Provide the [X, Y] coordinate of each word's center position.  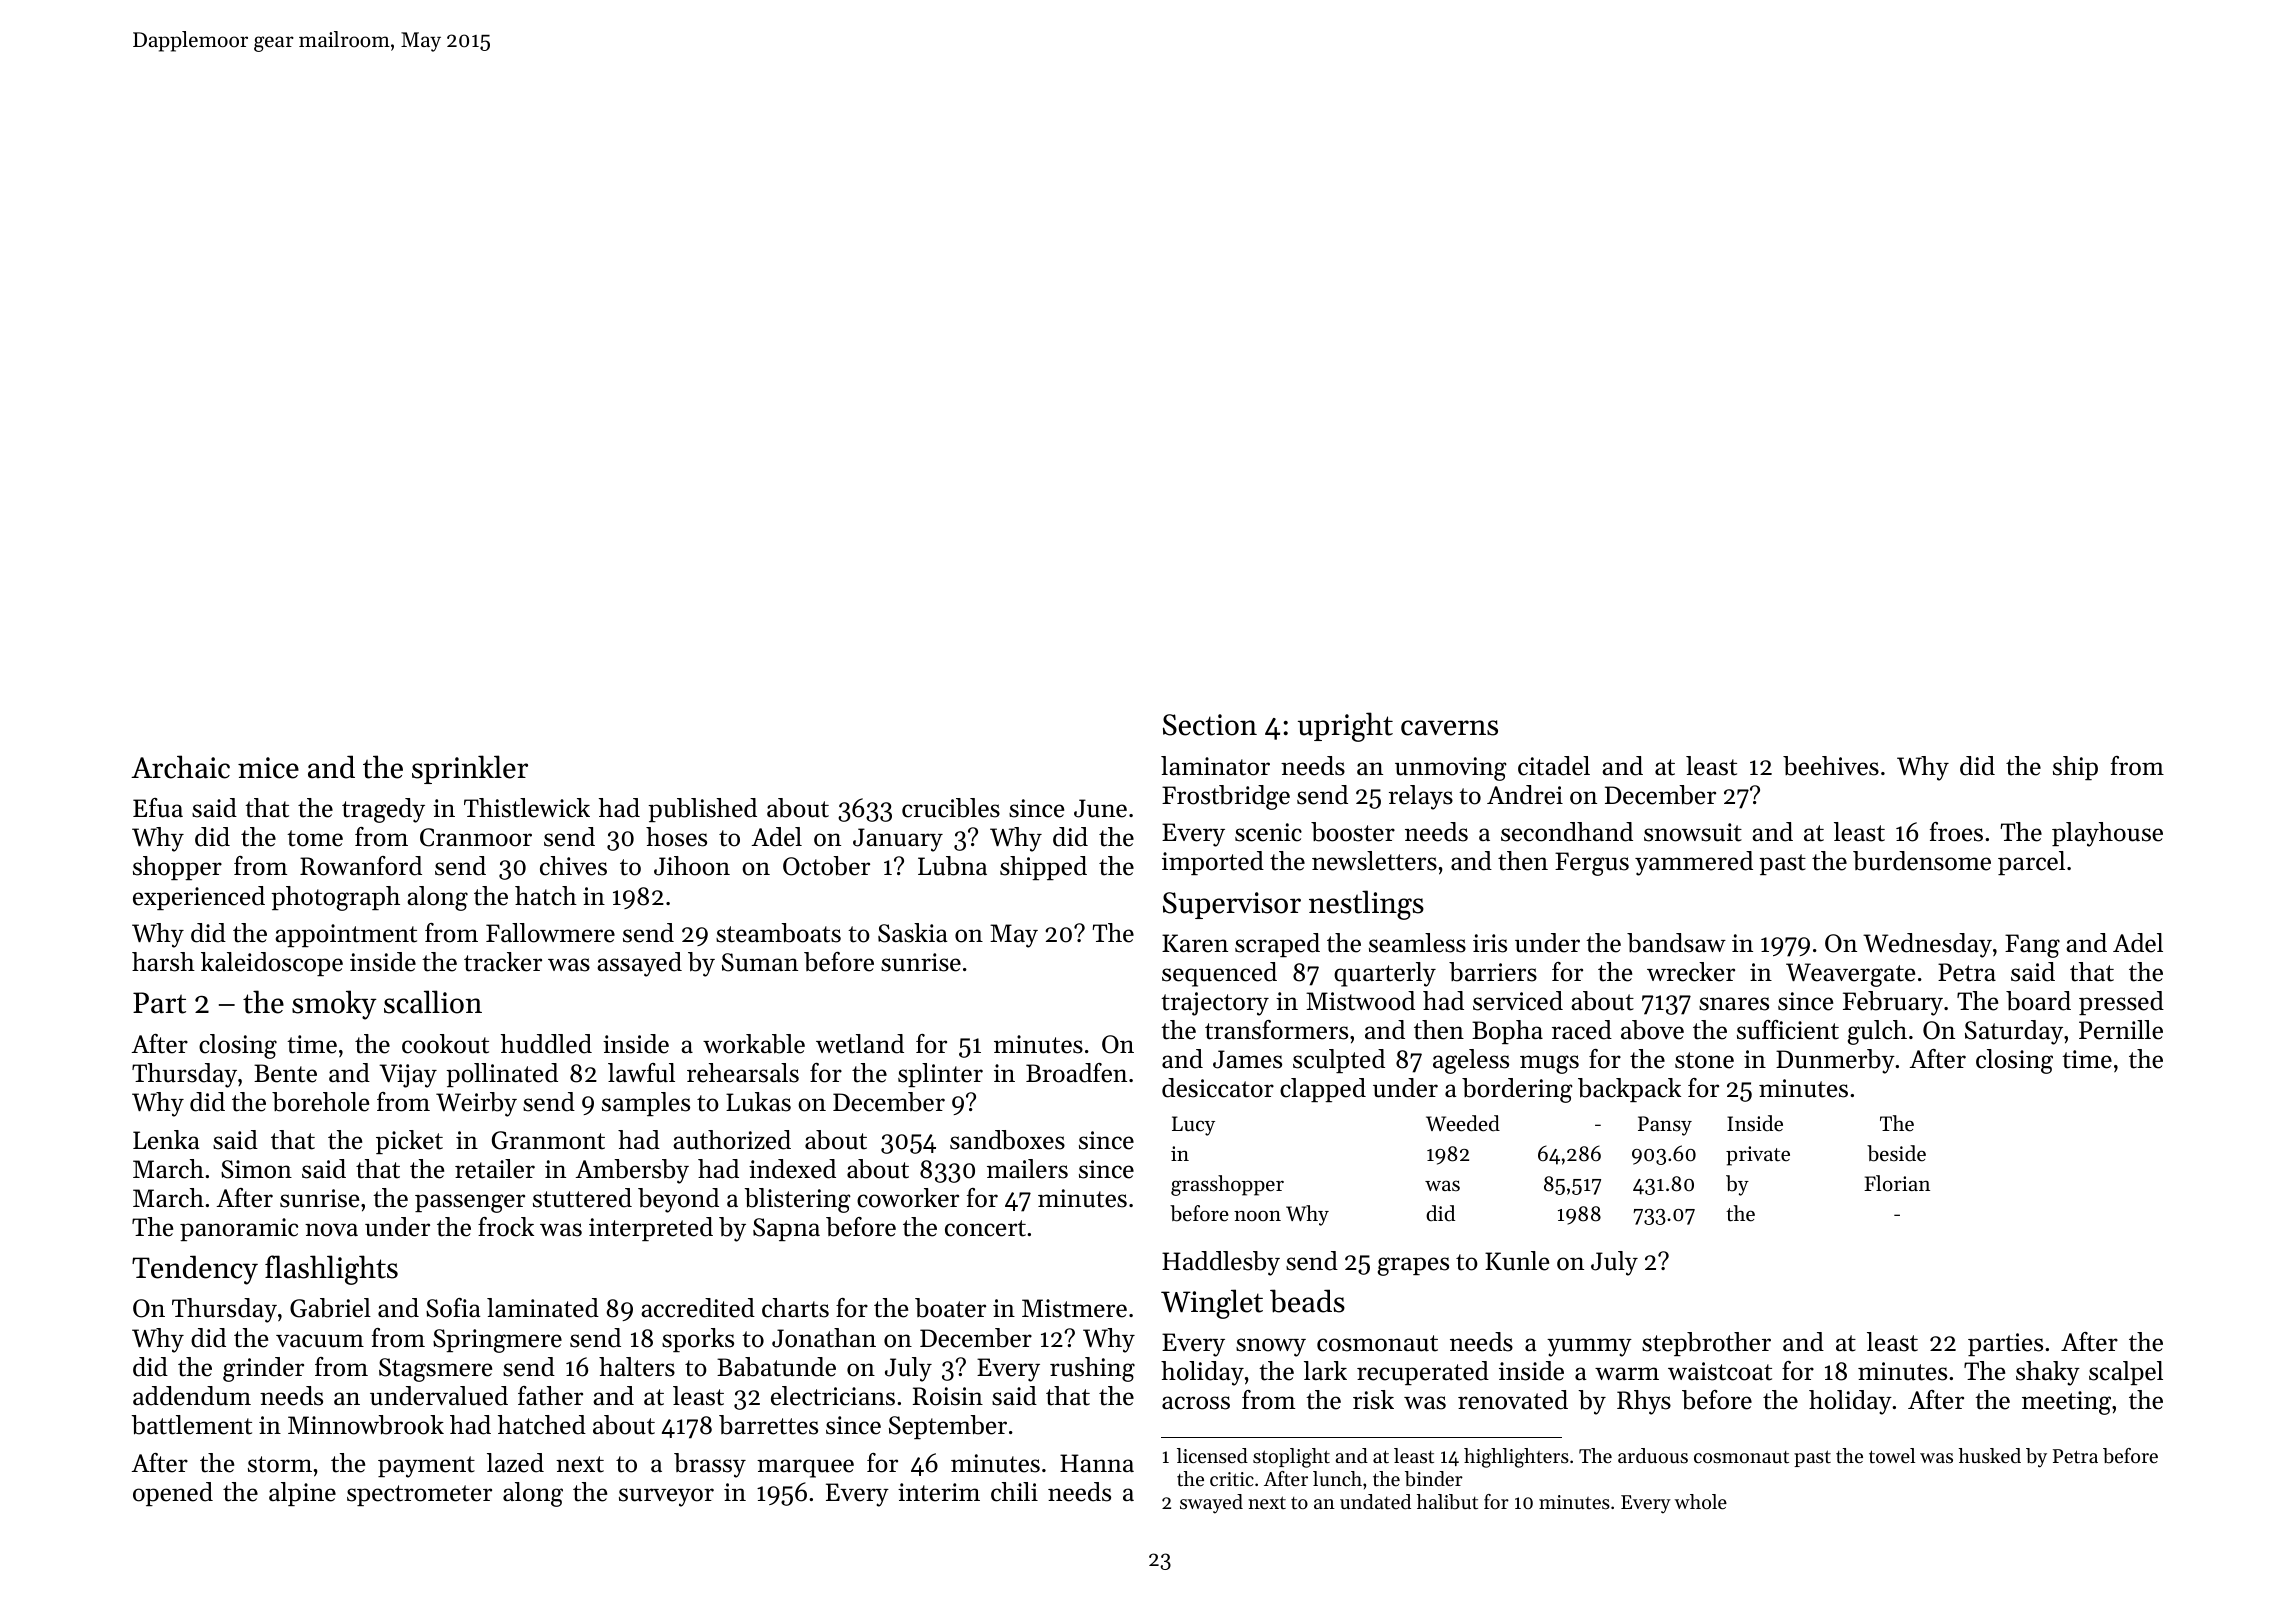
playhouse [2107, 834]
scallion [433, 1002]
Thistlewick [527, 808]
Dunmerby [1835, 1061]
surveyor [666, 1497]
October [826, 866]
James [1247, 1059]
